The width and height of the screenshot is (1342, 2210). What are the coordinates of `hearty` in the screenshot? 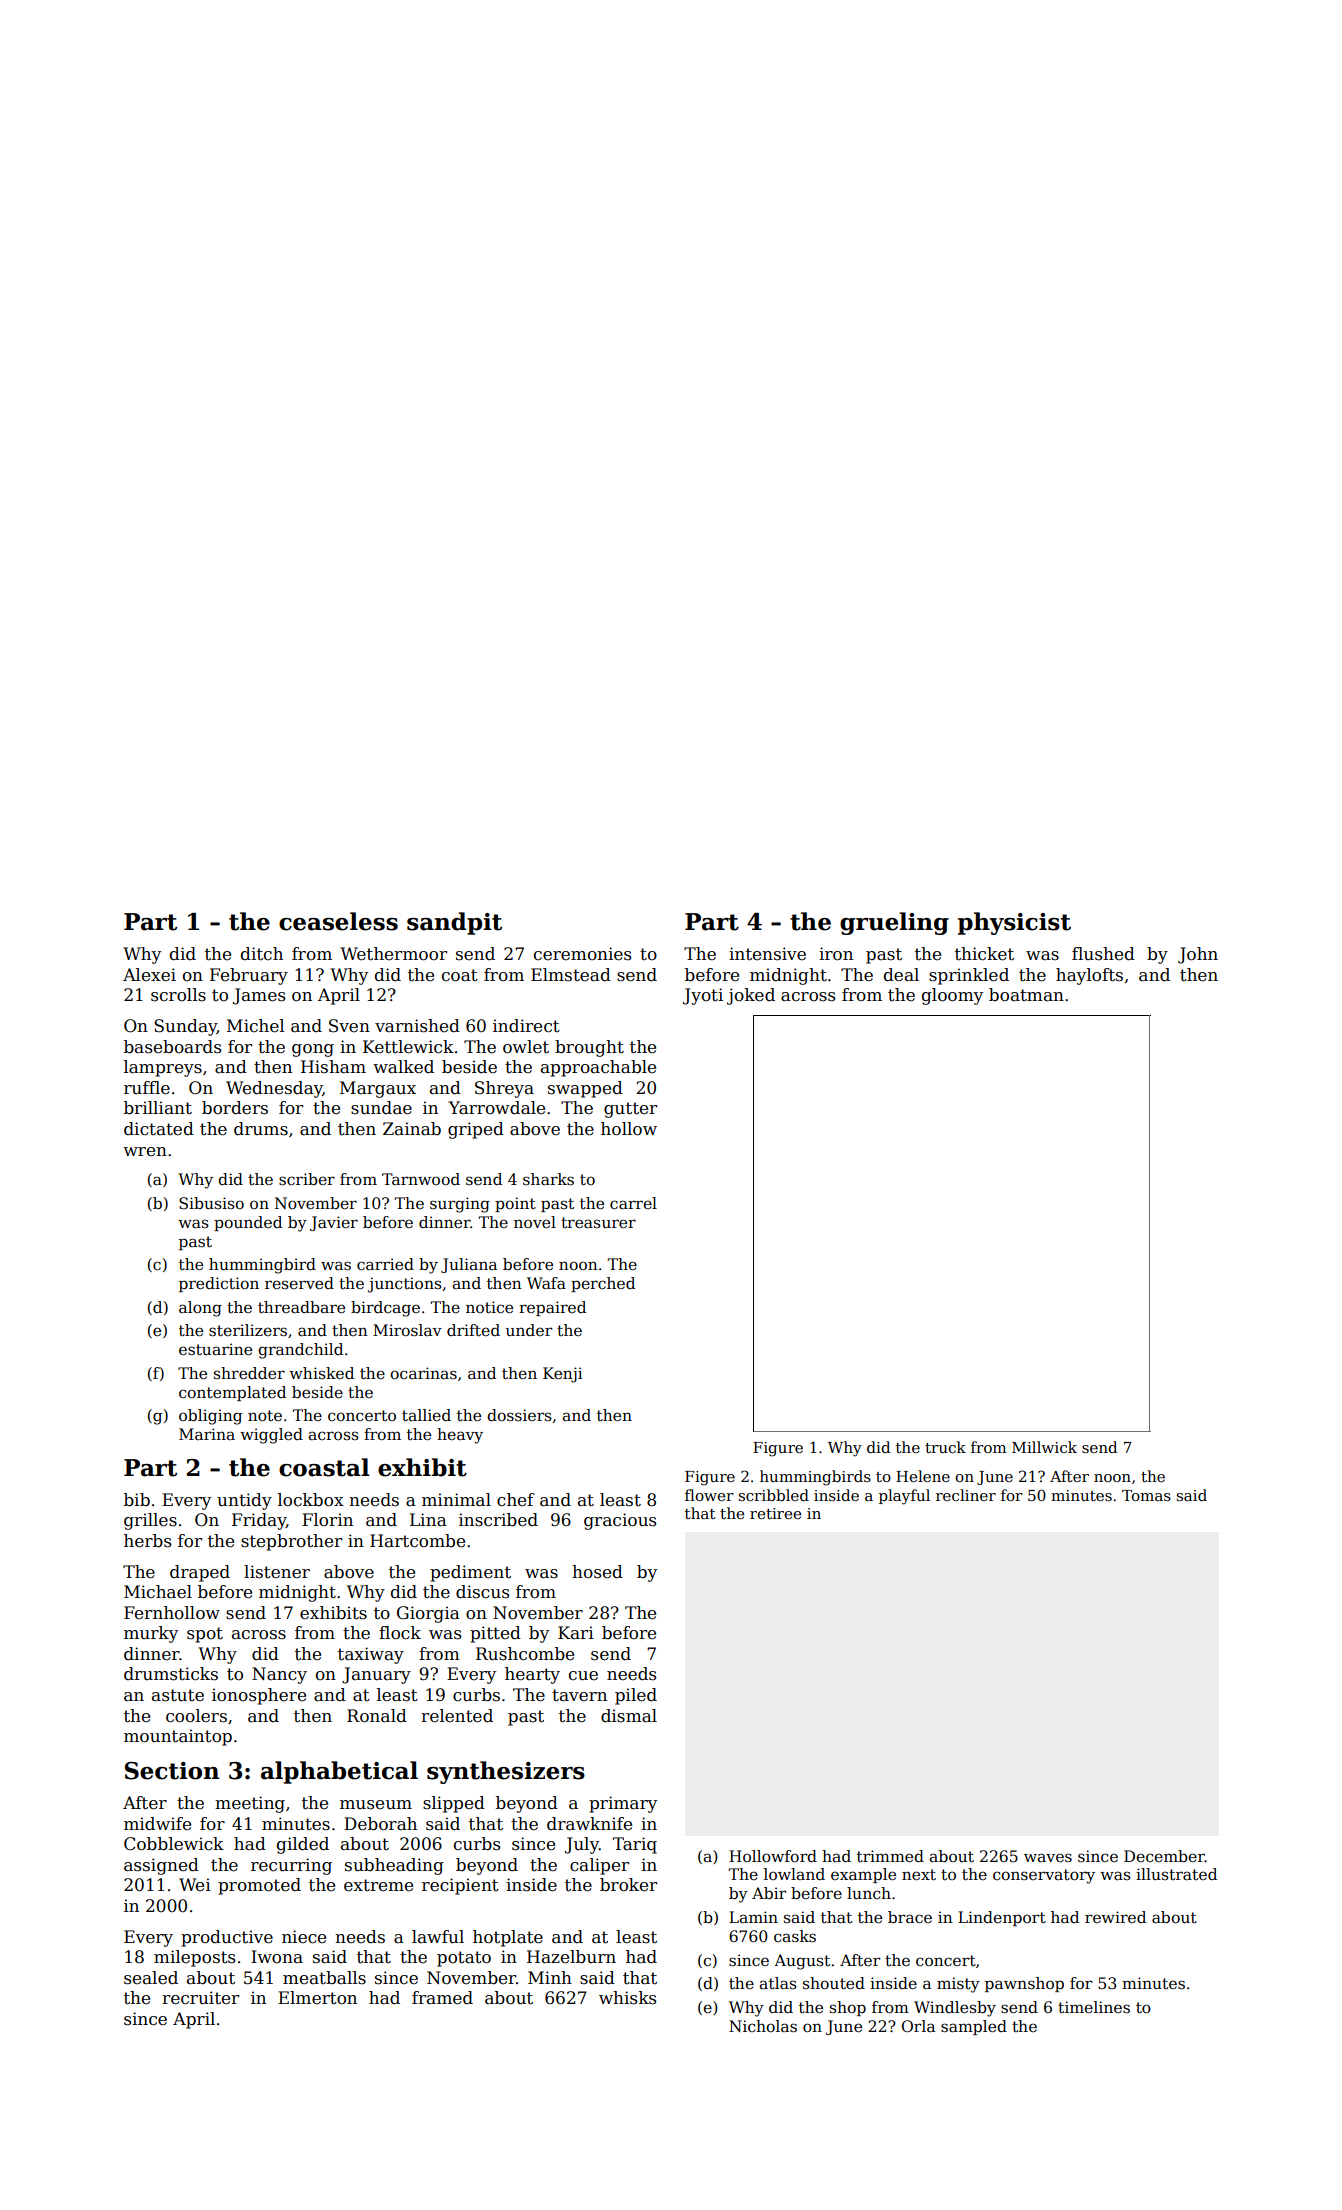 It's located at (532, 1675).
